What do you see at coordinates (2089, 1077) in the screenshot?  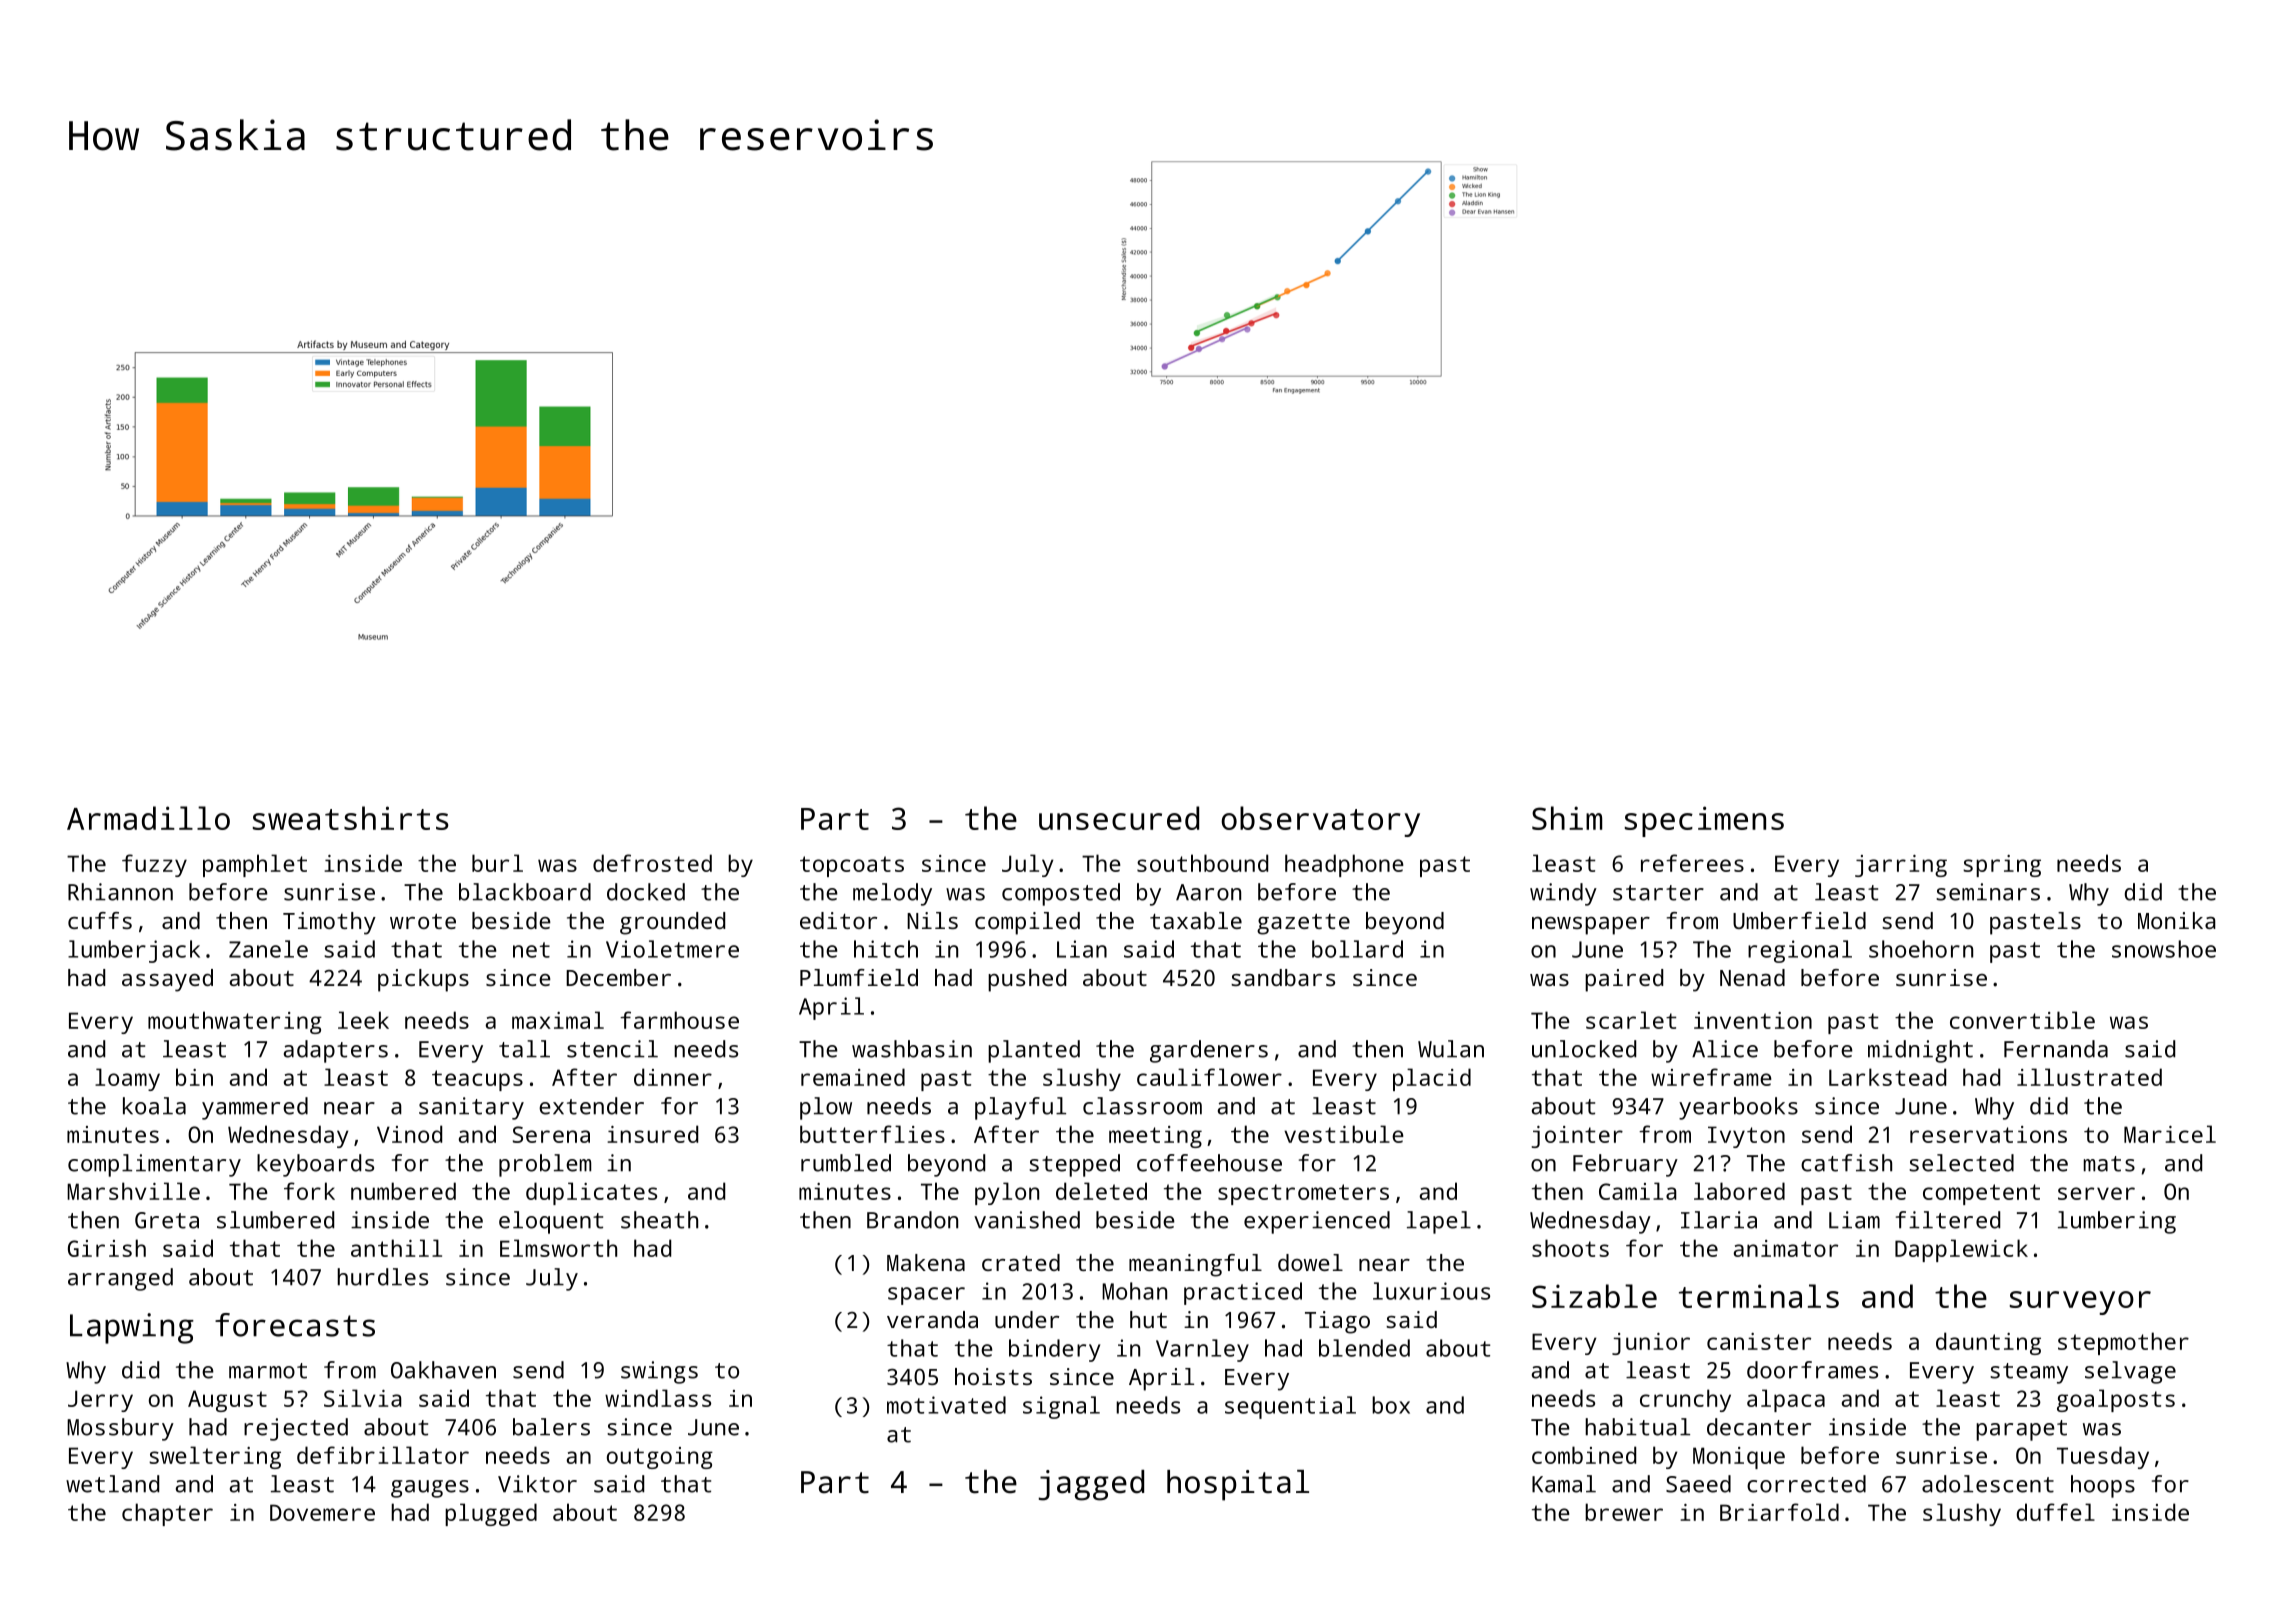 I see `illustrated` at bounding box center [2089, 1077].
